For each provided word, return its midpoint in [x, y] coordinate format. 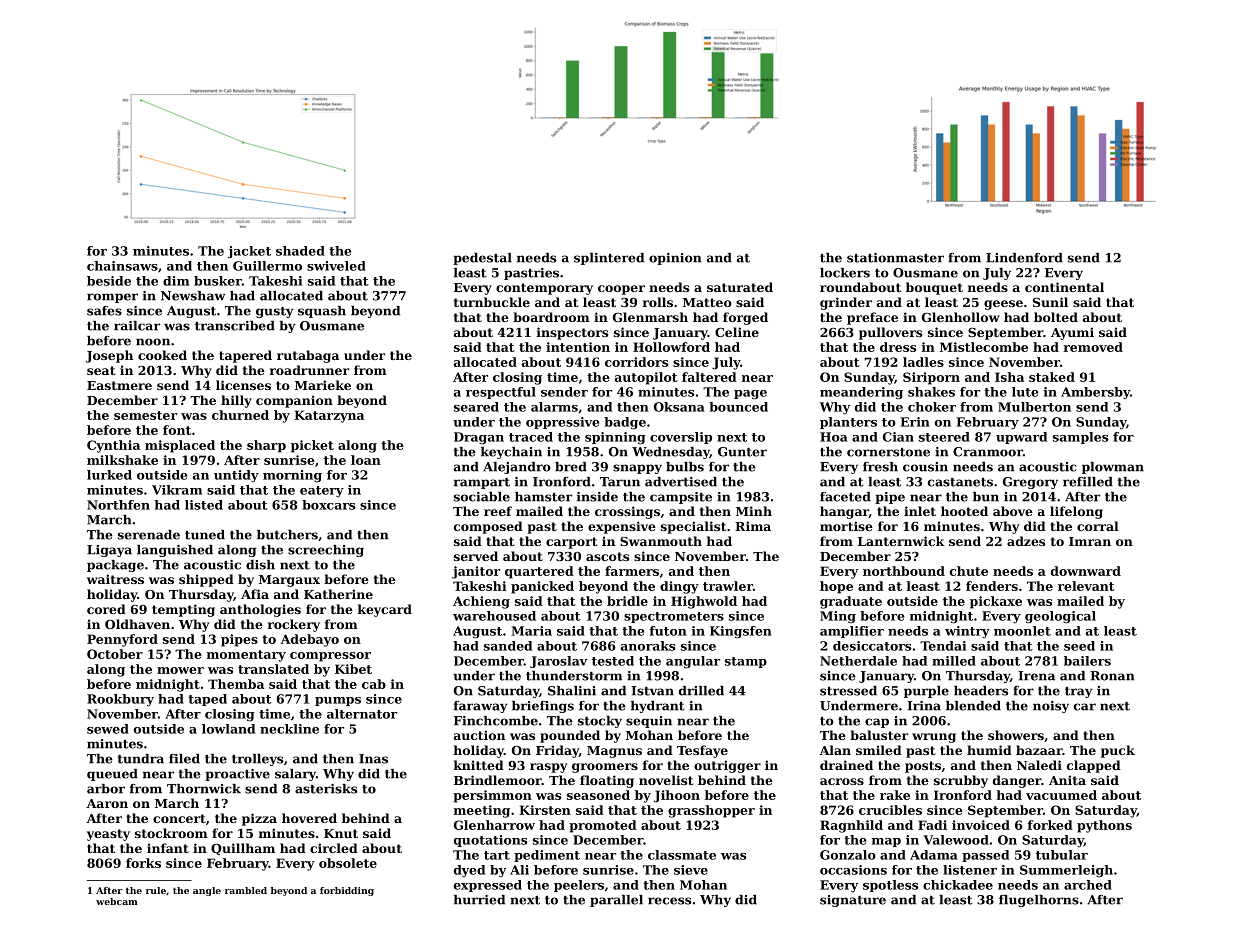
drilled [701, 691]
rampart [482, 483]
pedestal [482, 259]
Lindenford [1024, 258]
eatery [322, 491]
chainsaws [122, 266]
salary [295, 775]
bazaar [1039, 750]
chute [969, 571]
